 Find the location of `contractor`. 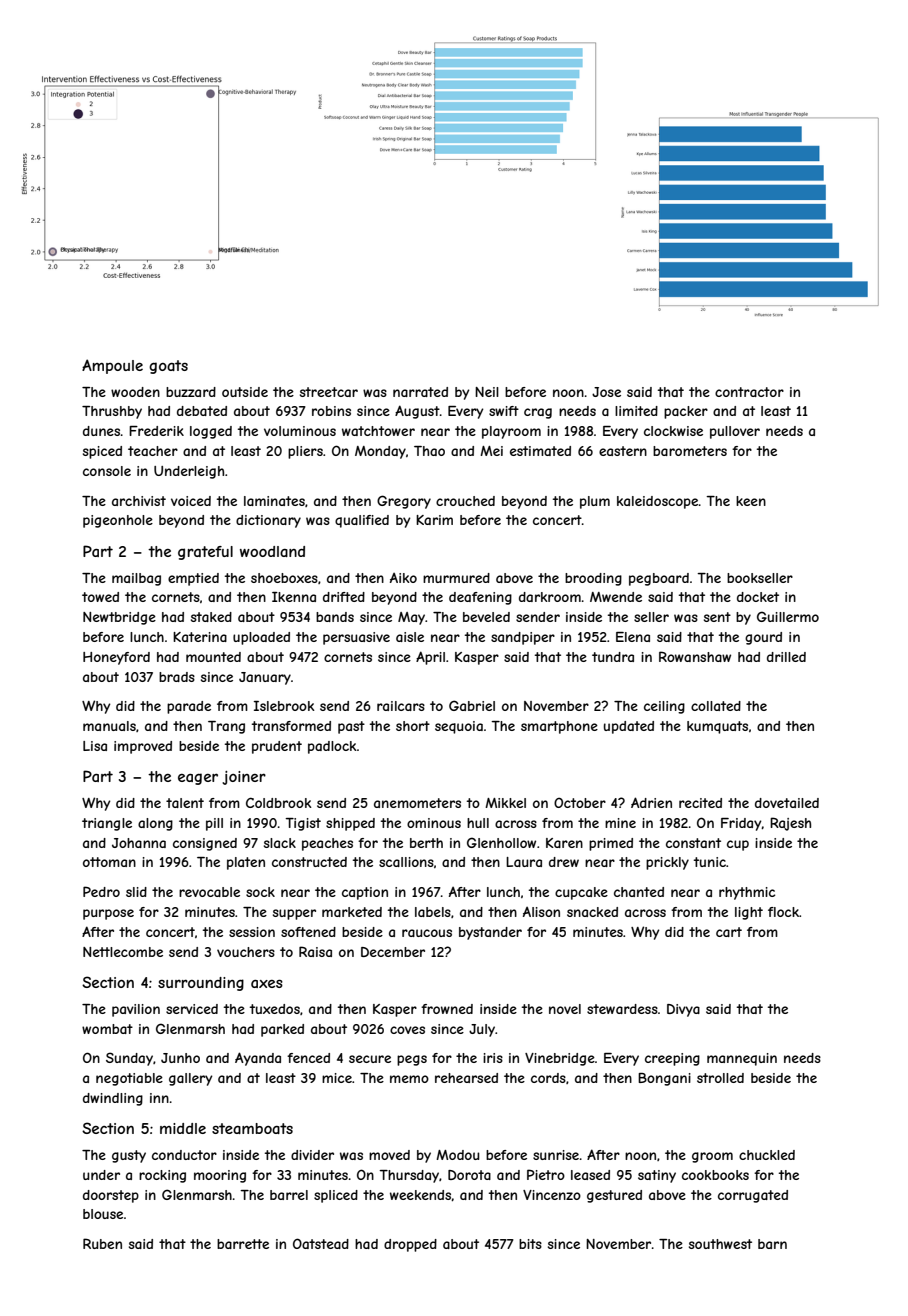

contractor is located at coordinates (749, 392).
